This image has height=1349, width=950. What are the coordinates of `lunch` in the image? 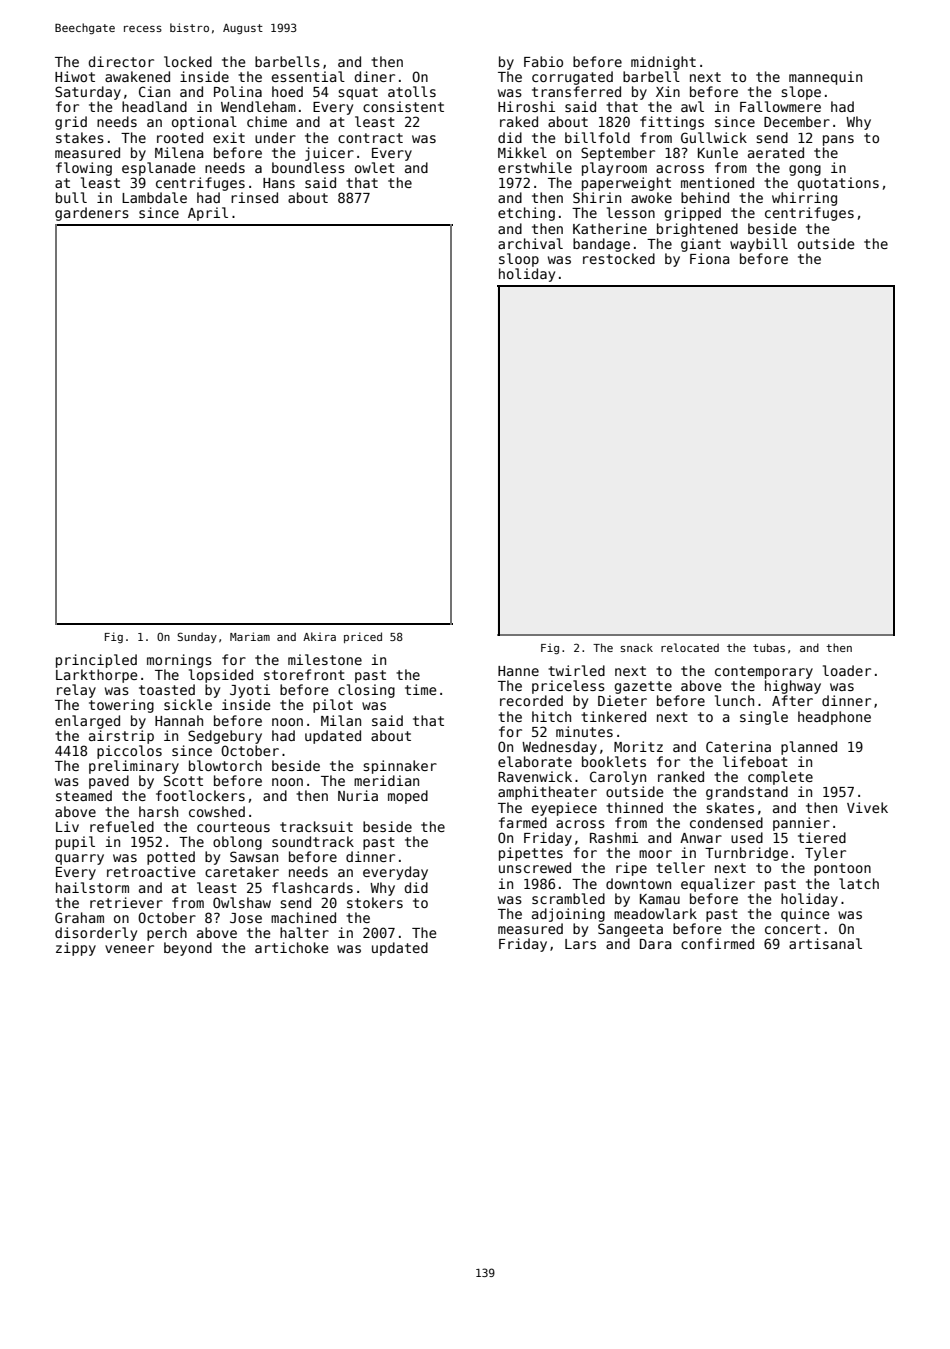 It's located at (734, 700).
